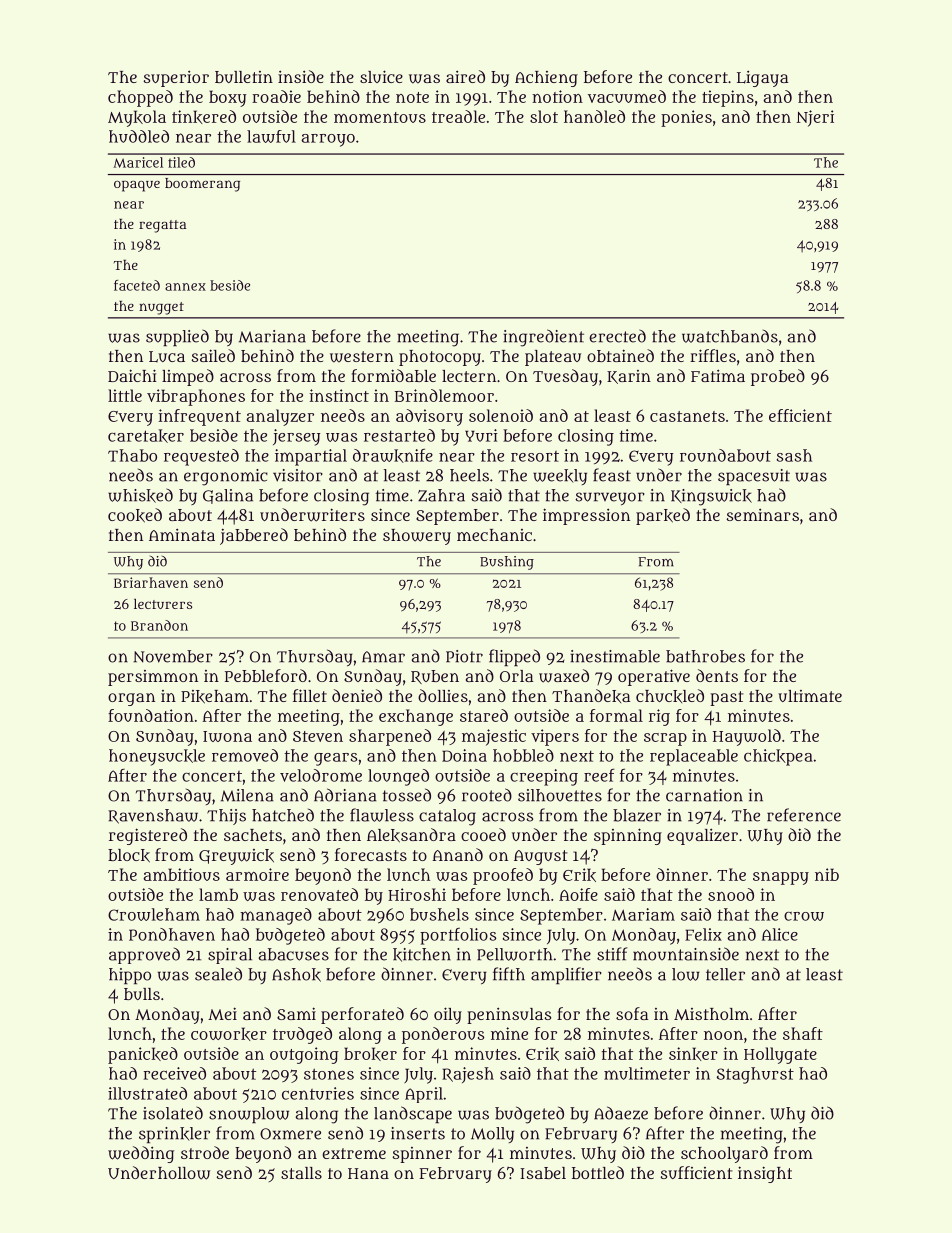 This screenshot has height=1233, width=952. What do you see at coordinates (762, 79) in the screenshot?
I see `Ligaya` at bounding box center [762, 79].
